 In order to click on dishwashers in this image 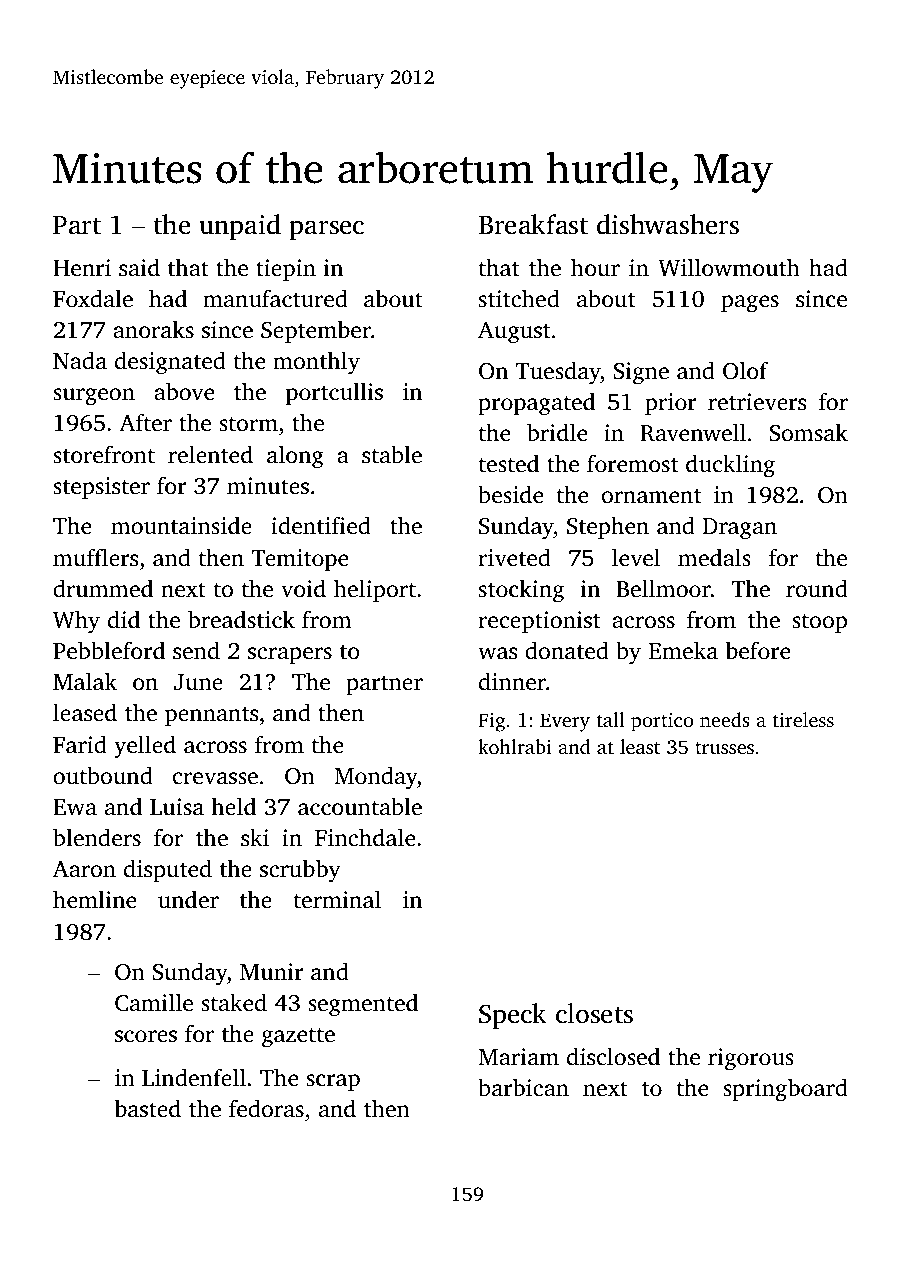, I will do `click(668, 224)`.
